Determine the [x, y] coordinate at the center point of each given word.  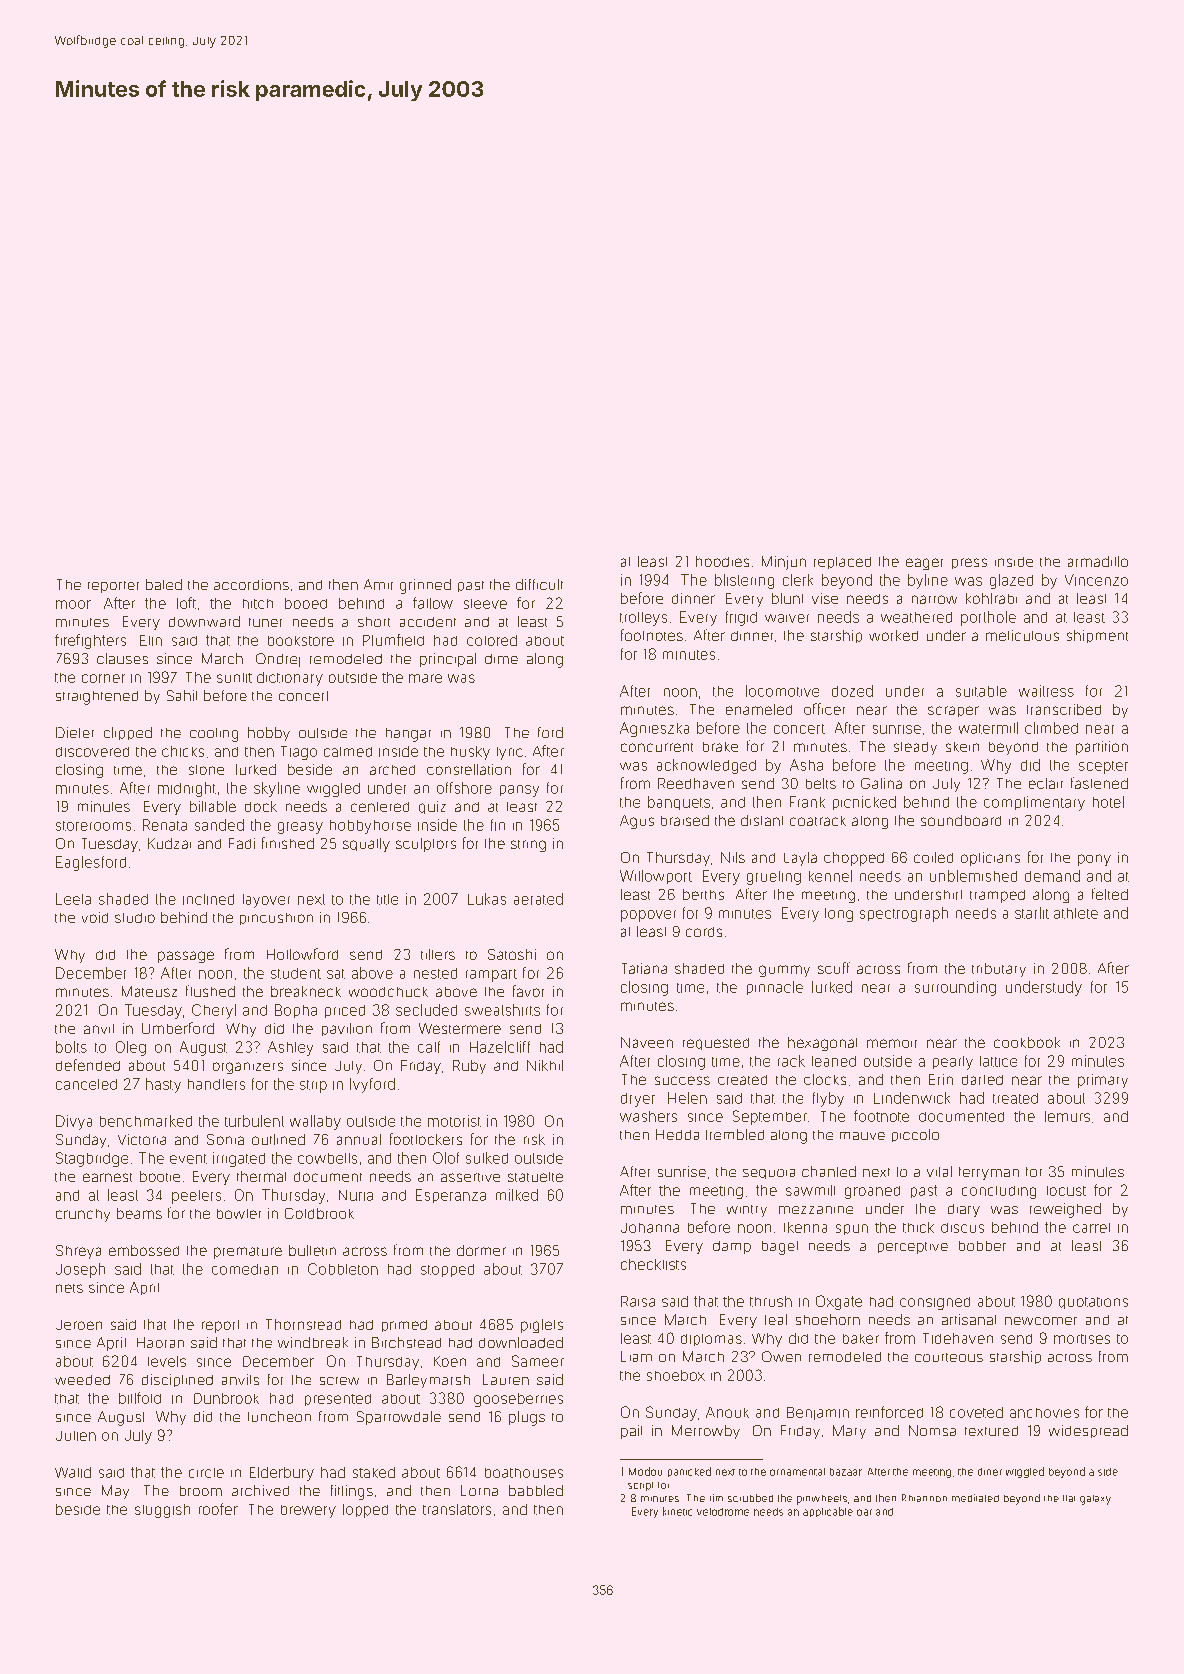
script [640, 1486]
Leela [73, 899]
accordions [251, 584]
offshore [464, 788]
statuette [535, 1177]
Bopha [296, 1011]
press [969, 563]
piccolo [915, 1135]
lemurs [1067, 1116]
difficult [539, 584]
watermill [988, 728]
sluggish [162, 1511]
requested [716, 1044]
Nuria [356, 1195]
